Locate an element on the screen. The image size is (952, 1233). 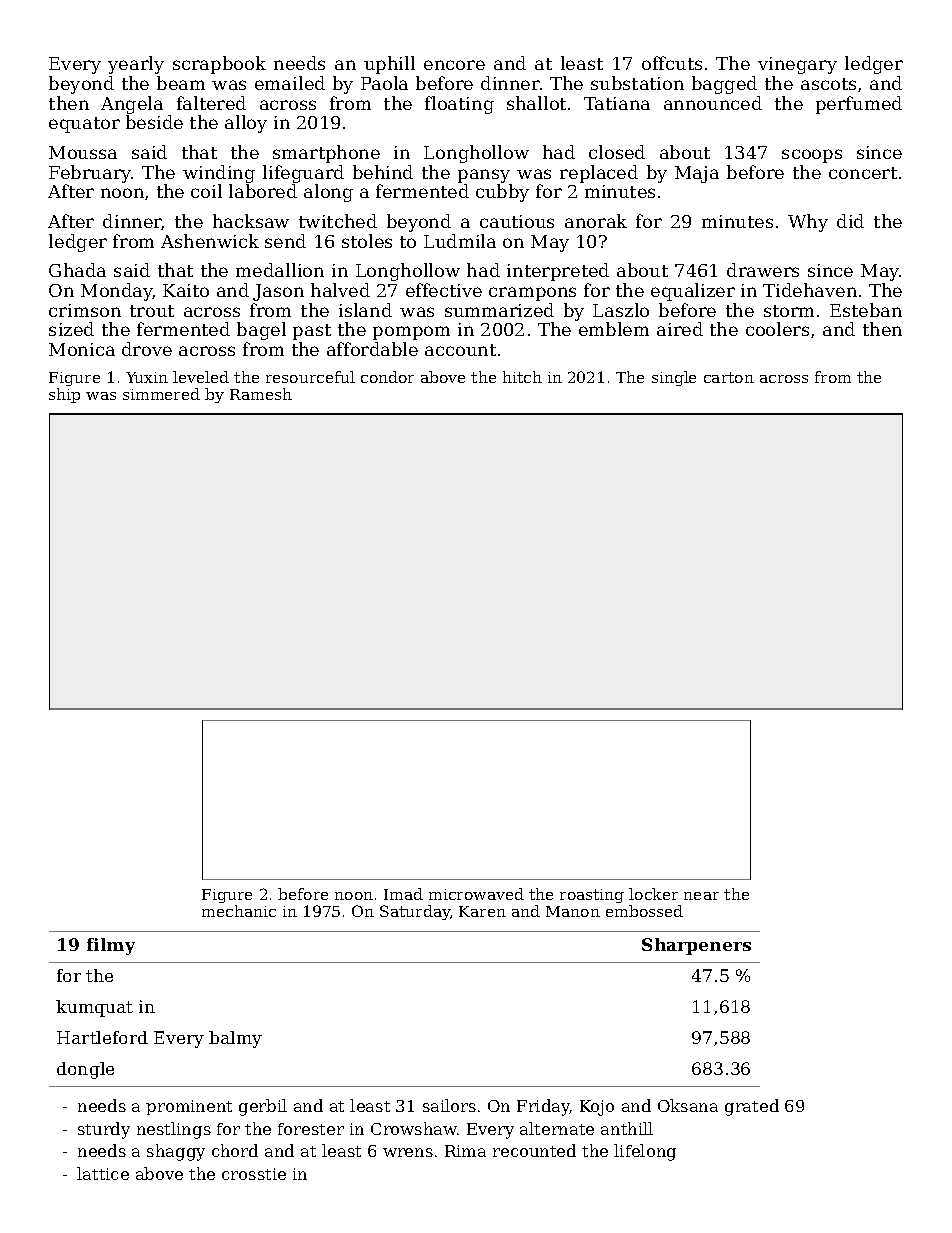
Kaito is located at coordinates (186, 290).
